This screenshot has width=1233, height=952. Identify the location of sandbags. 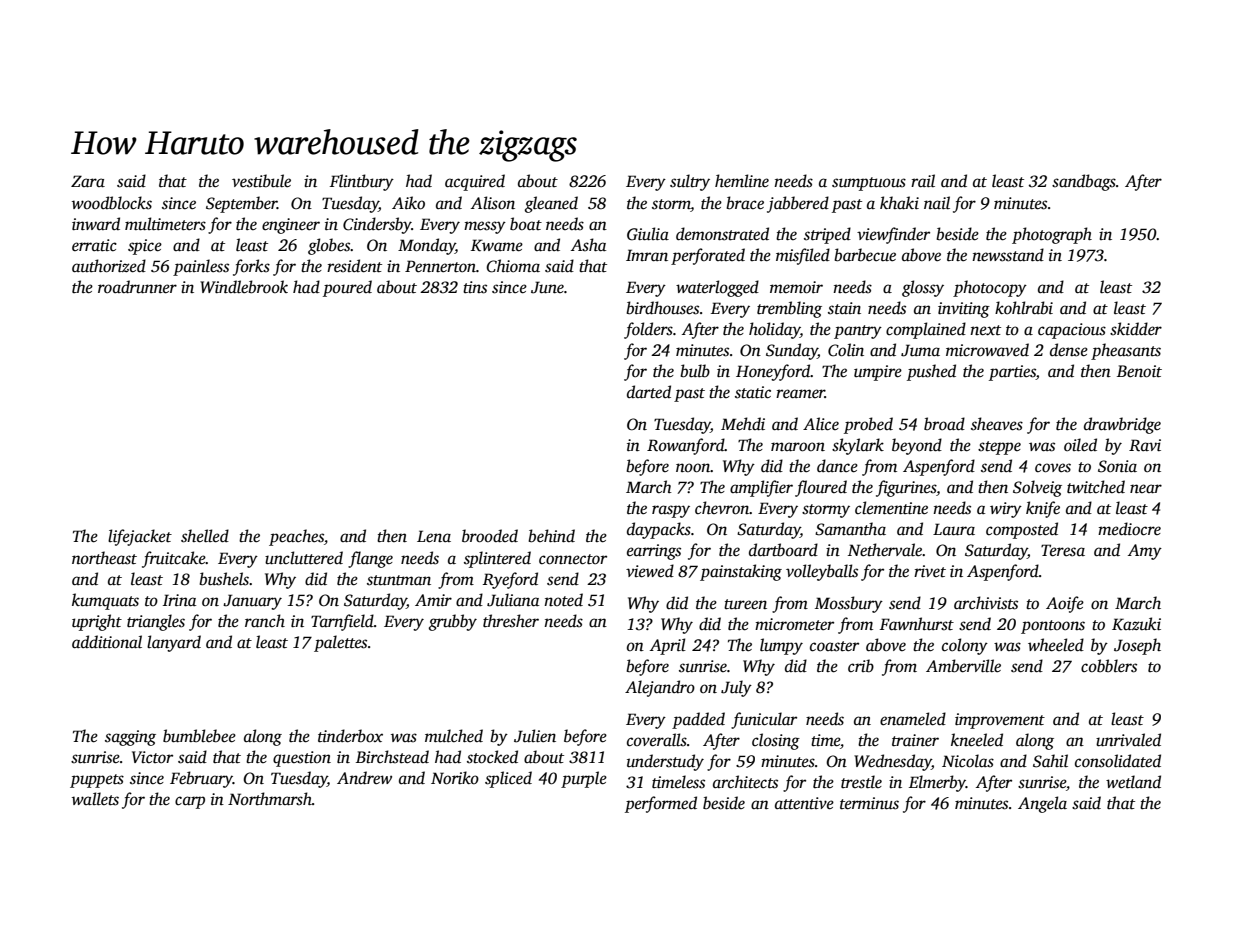
(1084, 182).
